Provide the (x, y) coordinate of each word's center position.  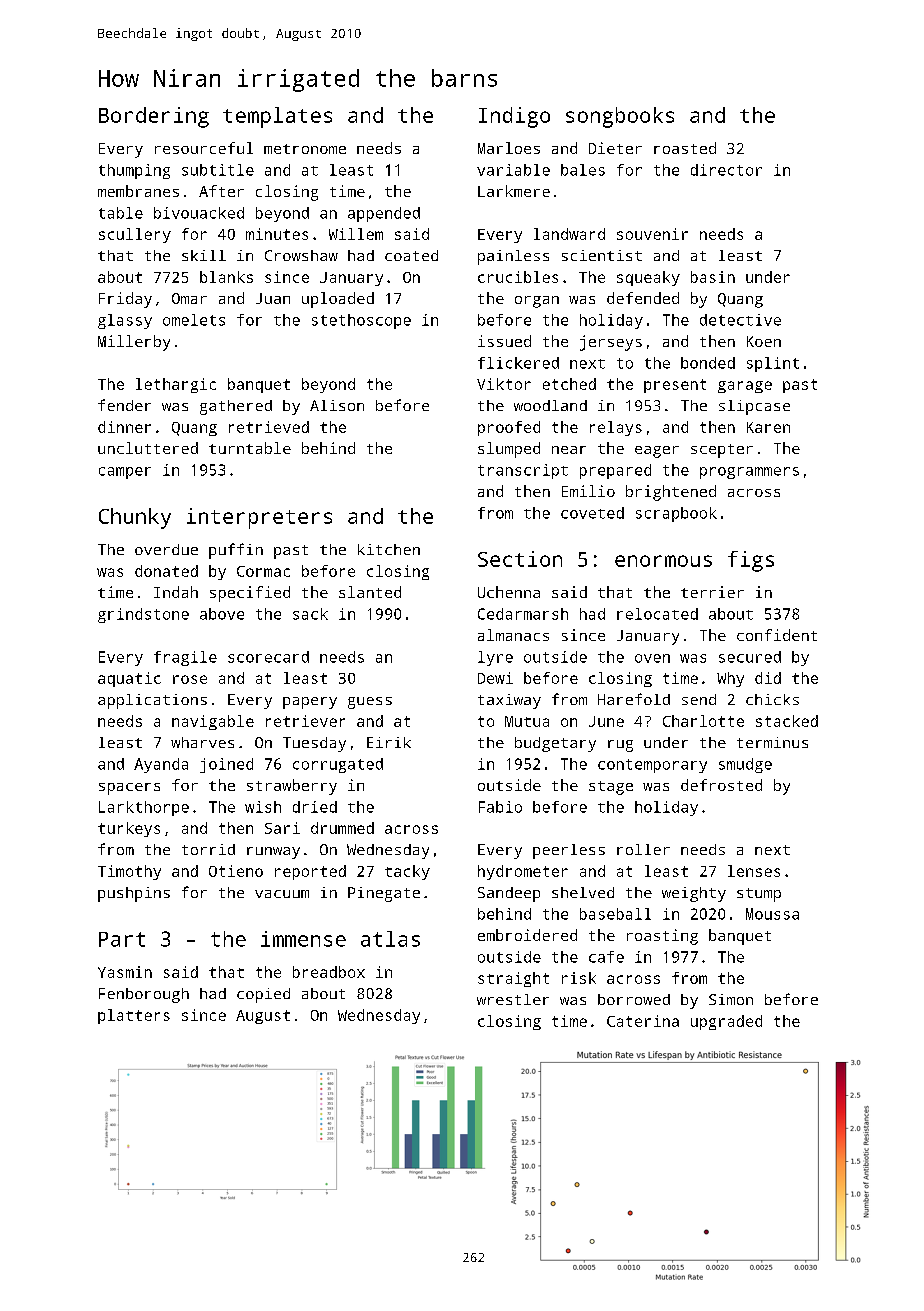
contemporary (652, 766)
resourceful (204, 148)
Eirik (389, 742)
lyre (495, 658)
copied (263, 995)
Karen (768, 427)
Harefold (634, 699)
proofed (509, 428)
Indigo (514, 117)
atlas (390, 939)
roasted (685, 148)
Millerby (134, 343)
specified (250, 594)
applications (152, 701)
